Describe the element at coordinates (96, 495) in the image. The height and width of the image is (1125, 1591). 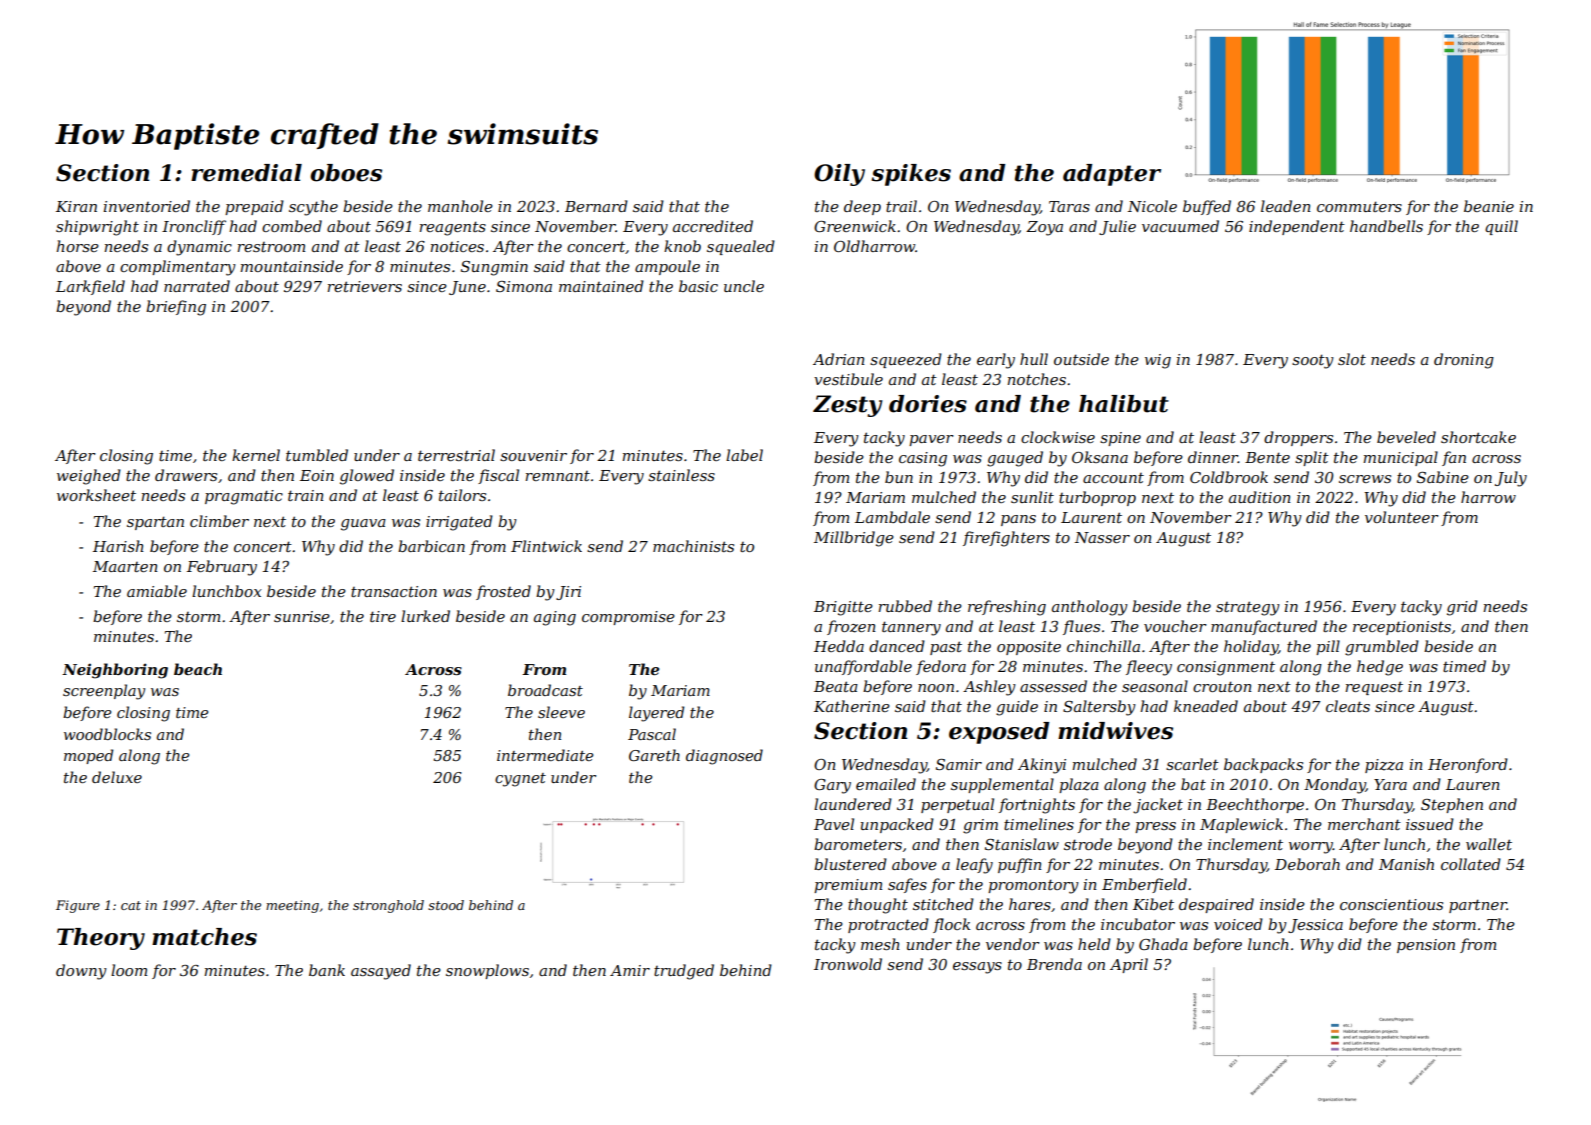
I see `worksheet` at that location.
